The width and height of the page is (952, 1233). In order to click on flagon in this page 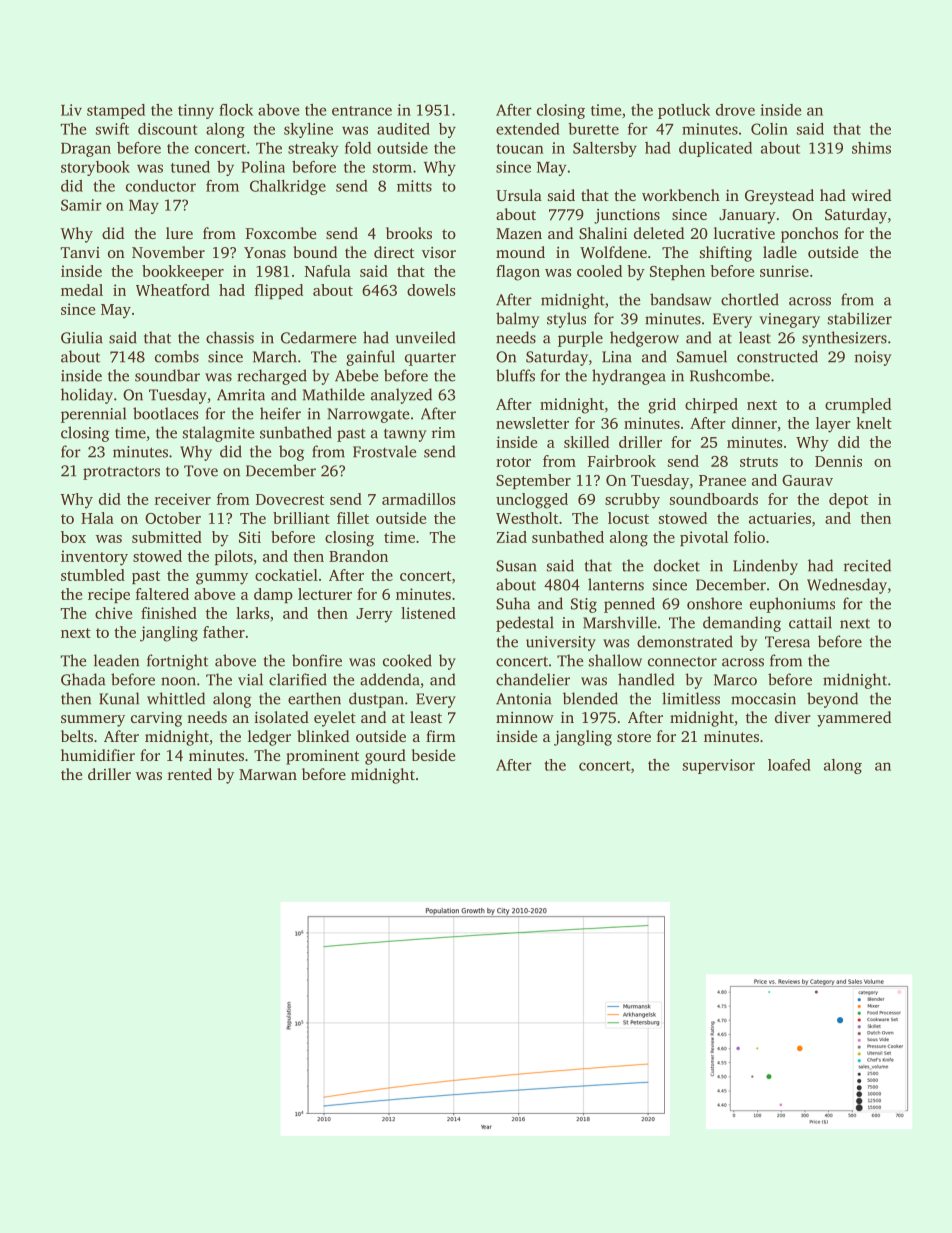, I will do `click(518, 273)`.
